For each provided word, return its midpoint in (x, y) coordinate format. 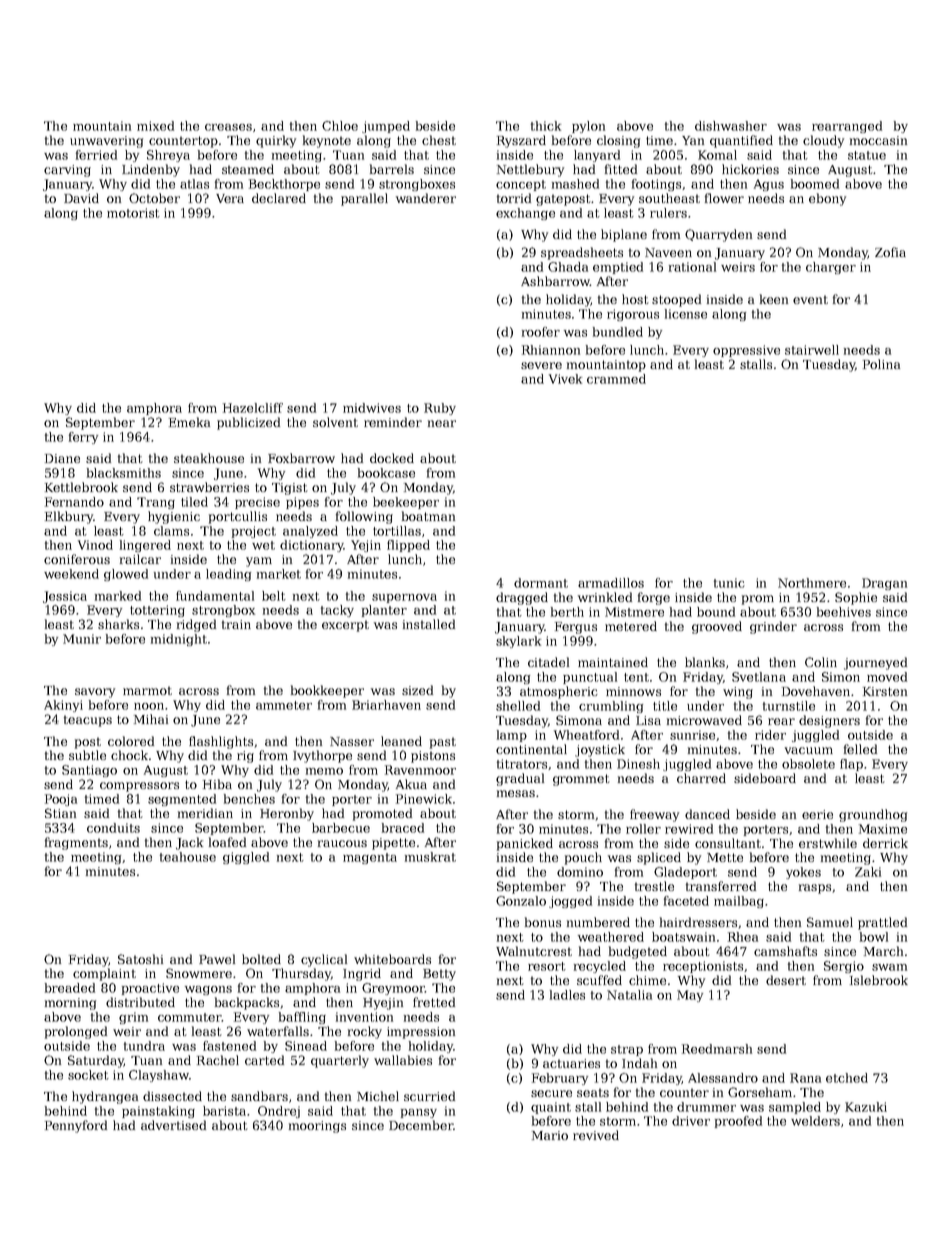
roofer (541, 332)
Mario (550, 1135)
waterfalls (278, 1031)
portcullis (238, 517)
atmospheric (559, 692)
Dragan (884, 584)
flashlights (221, 742)
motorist (133, 213)
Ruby (440, 409)
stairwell (812, 350)
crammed (616, 379)
